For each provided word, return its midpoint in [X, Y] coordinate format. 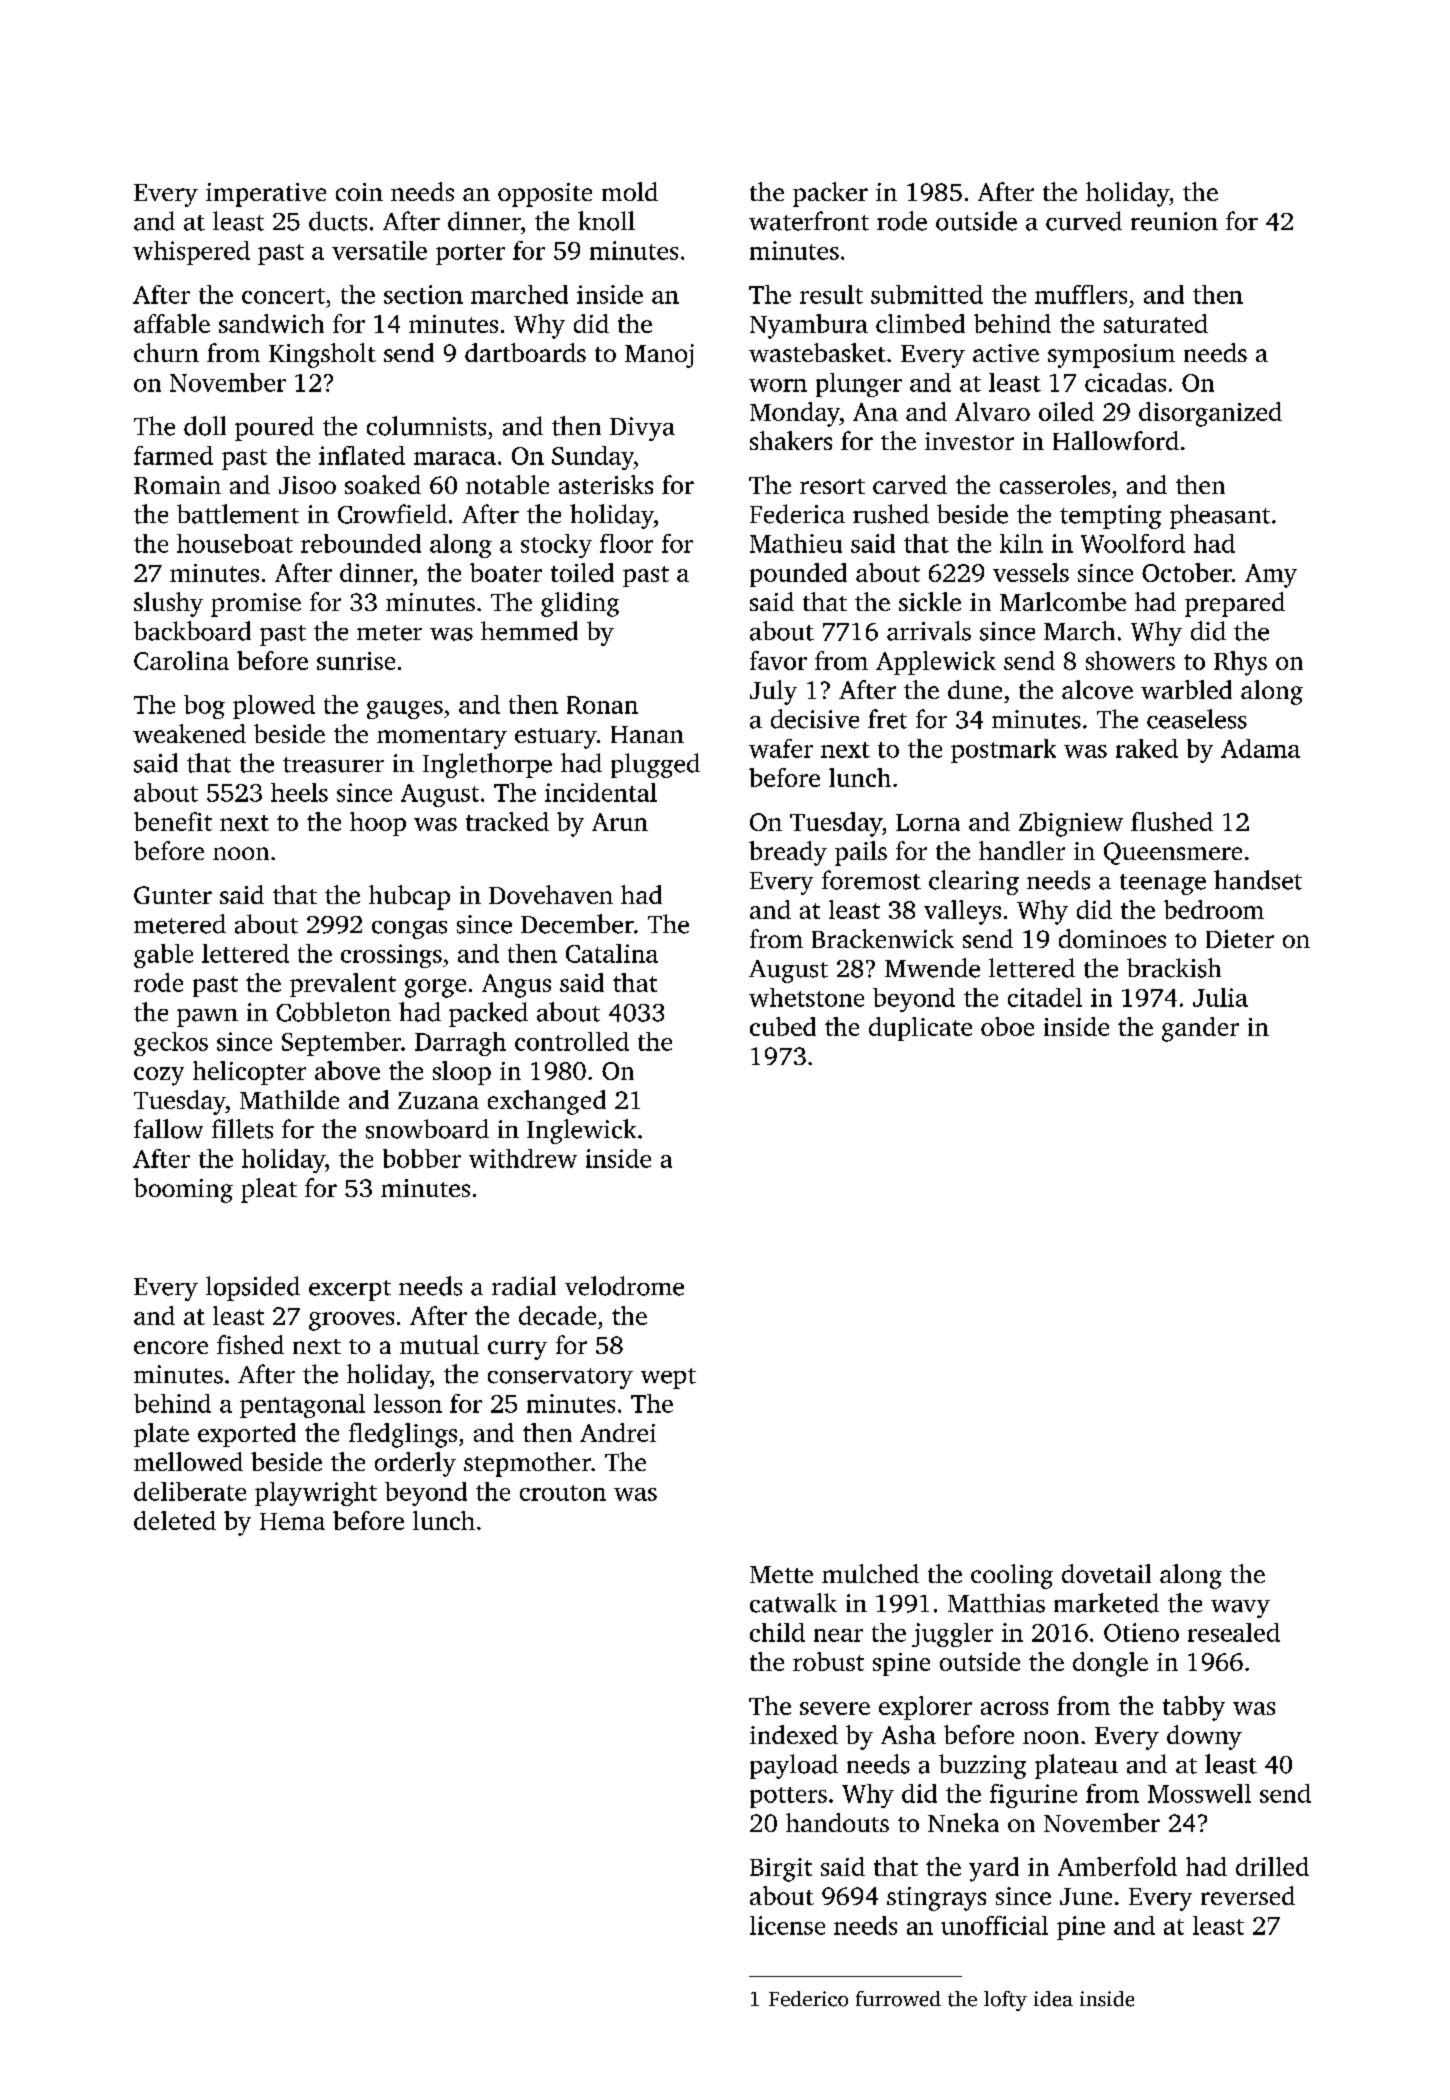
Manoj [659, 356]
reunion [1174, 221]
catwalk [793, 1603]
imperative [266, 195]
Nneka [963, 1822]
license [787, 1925]
